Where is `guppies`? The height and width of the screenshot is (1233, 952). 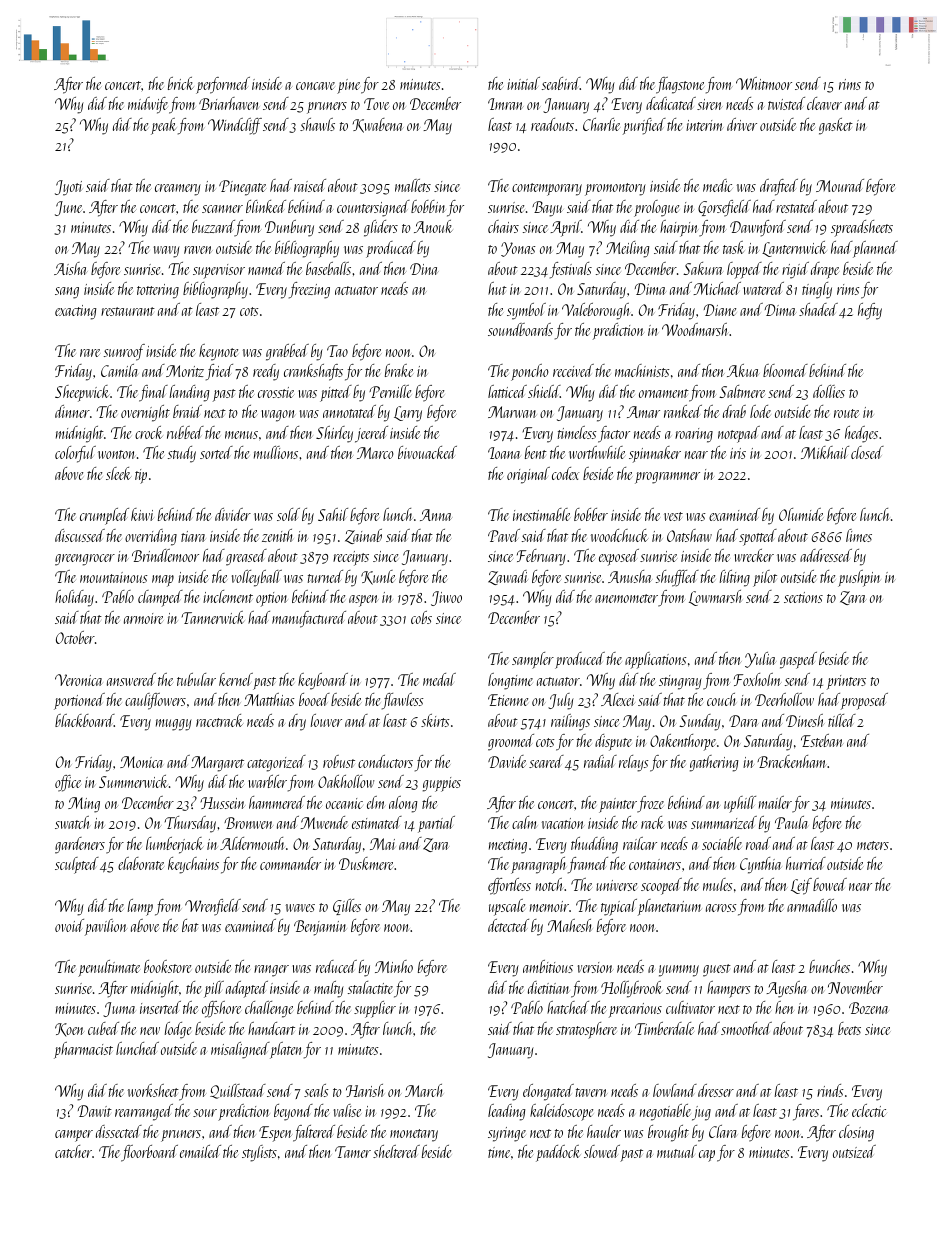
guppies is located at coordinates (442, 784).
